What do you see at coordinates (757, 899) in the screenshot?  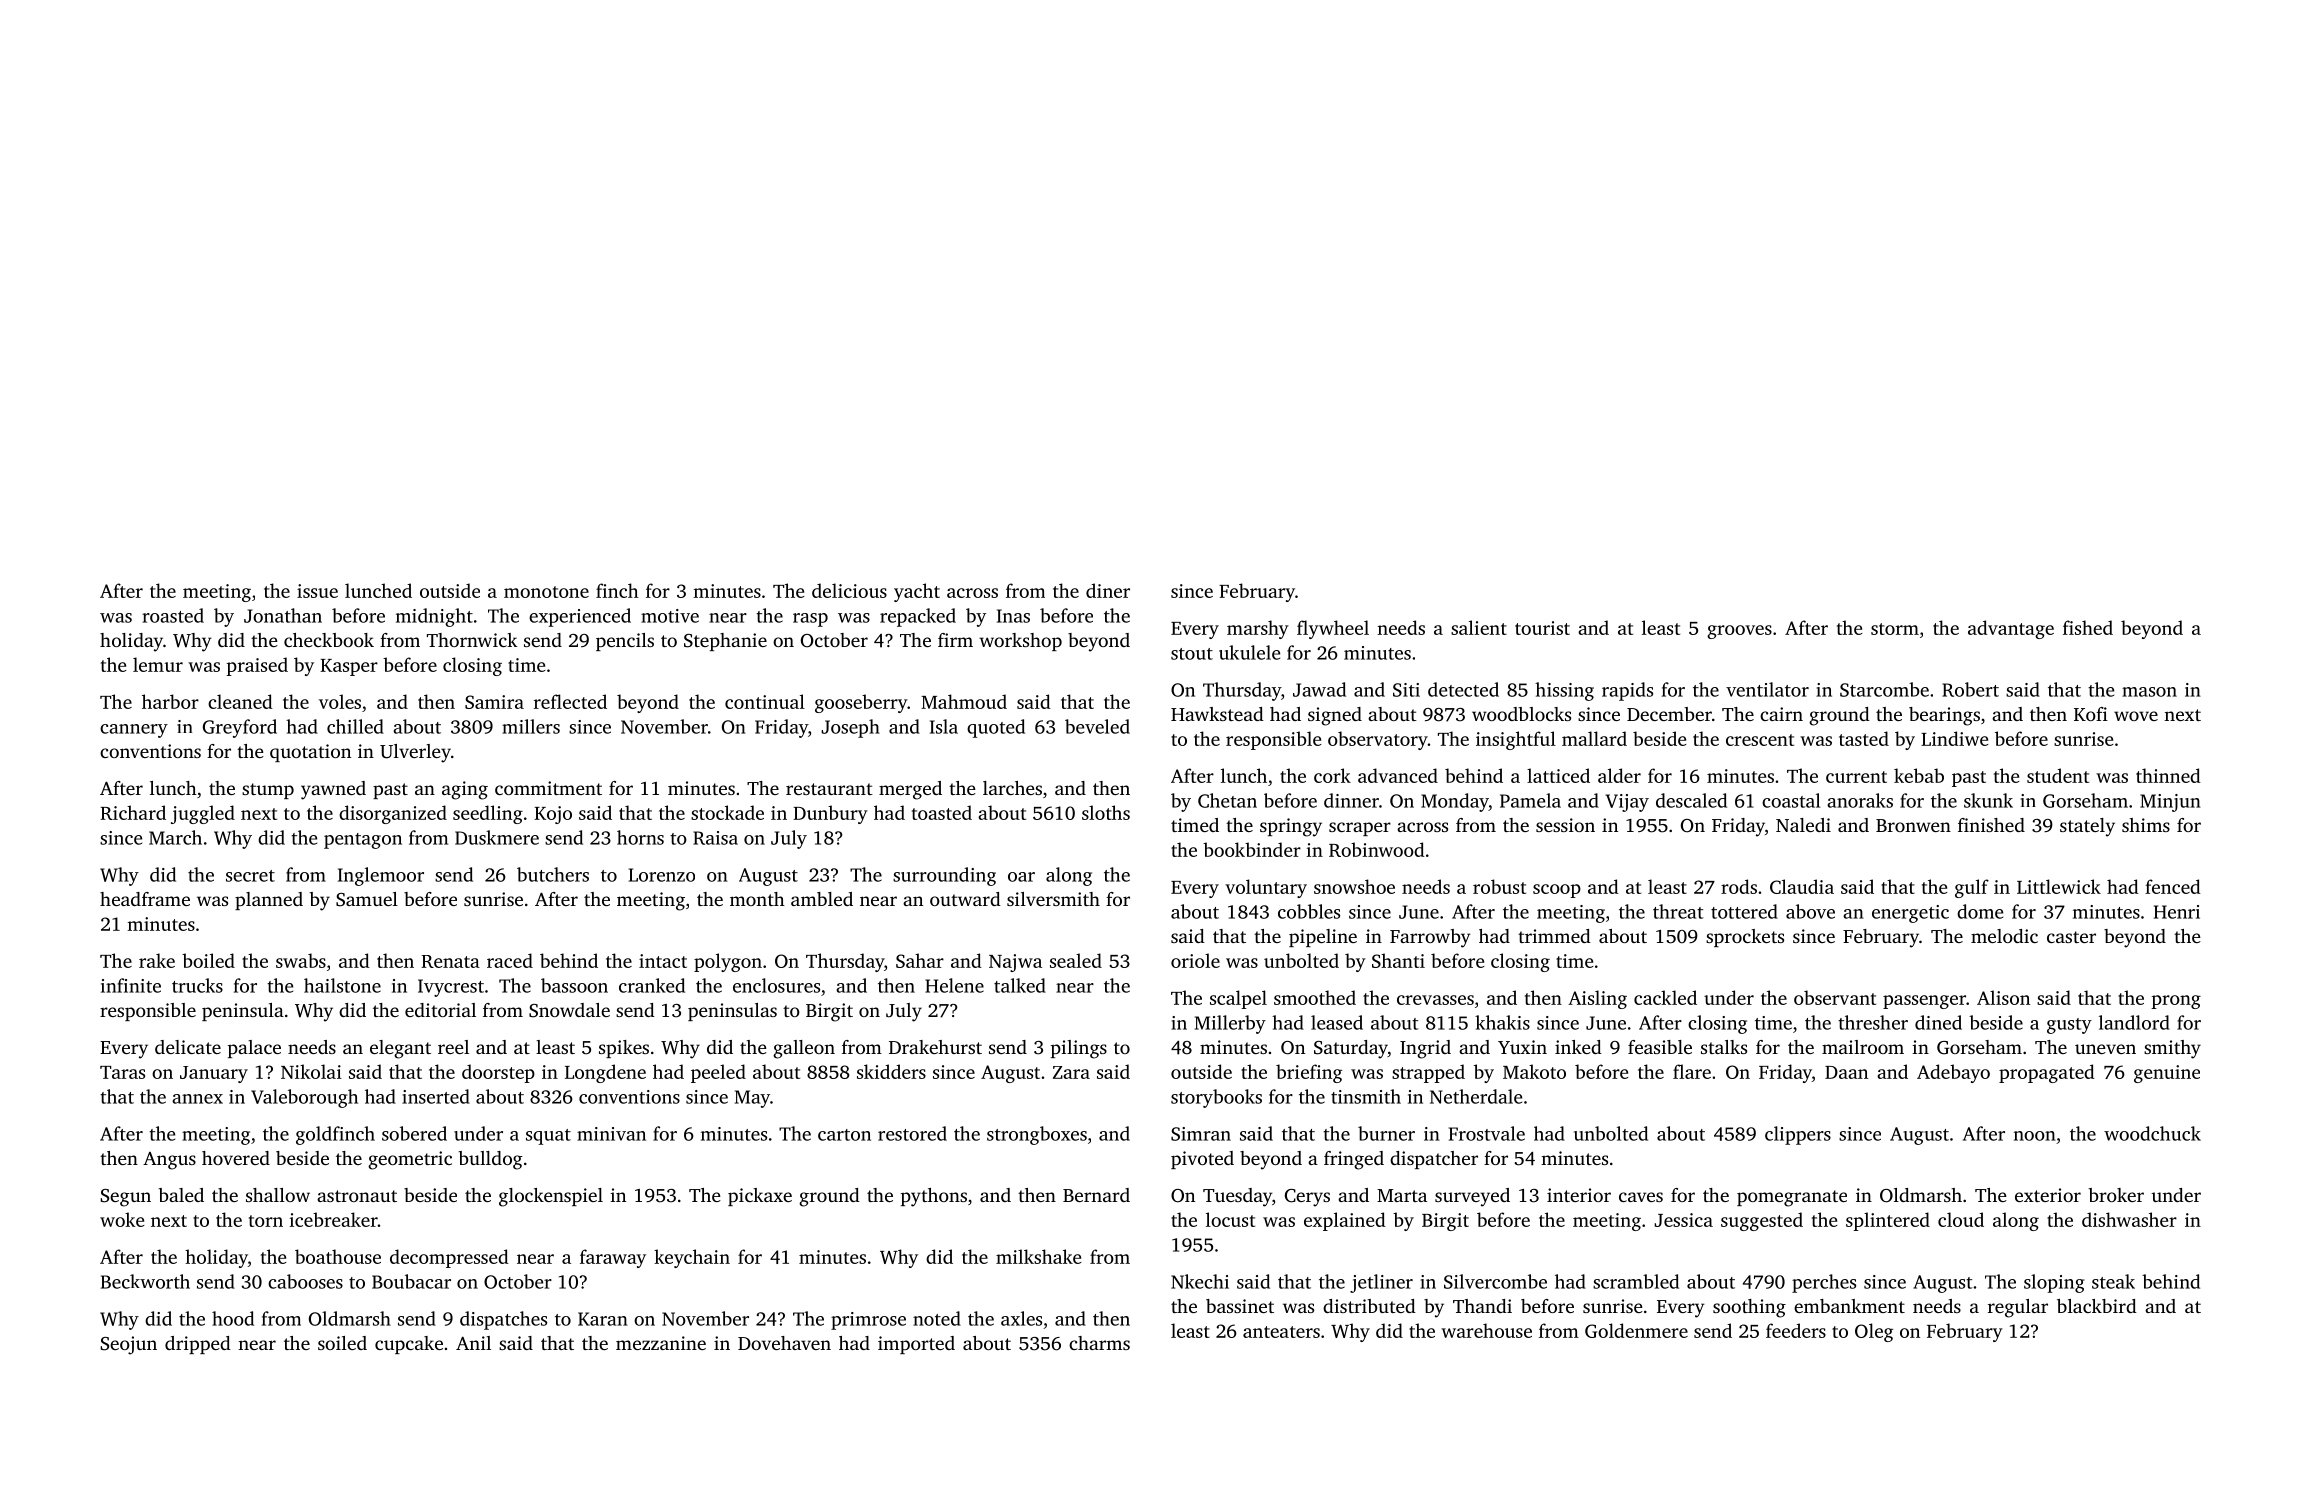 I see `month` at bounding box center [757, 899].
